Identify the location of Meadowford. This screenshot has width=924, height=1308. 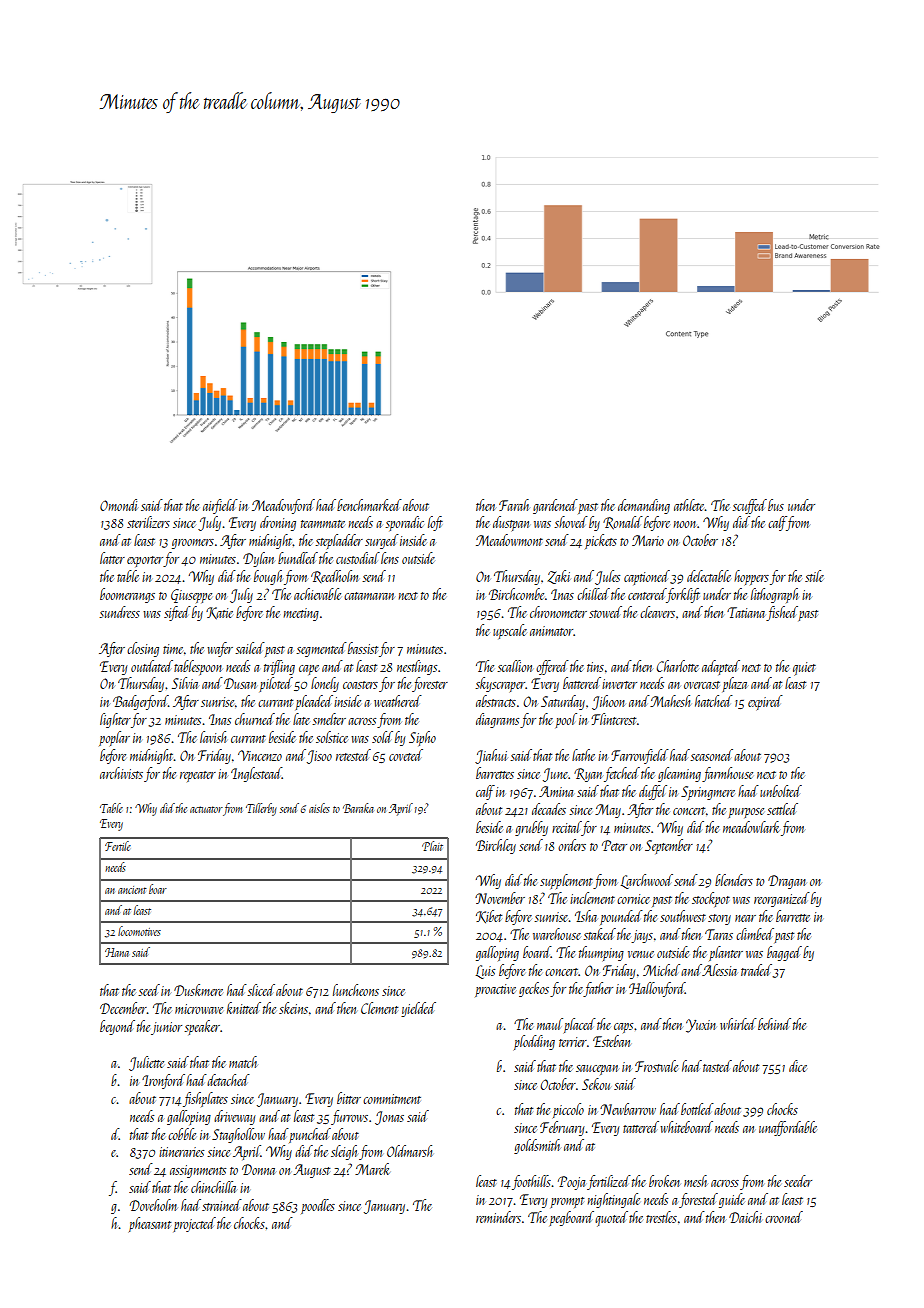
(283, 506).
